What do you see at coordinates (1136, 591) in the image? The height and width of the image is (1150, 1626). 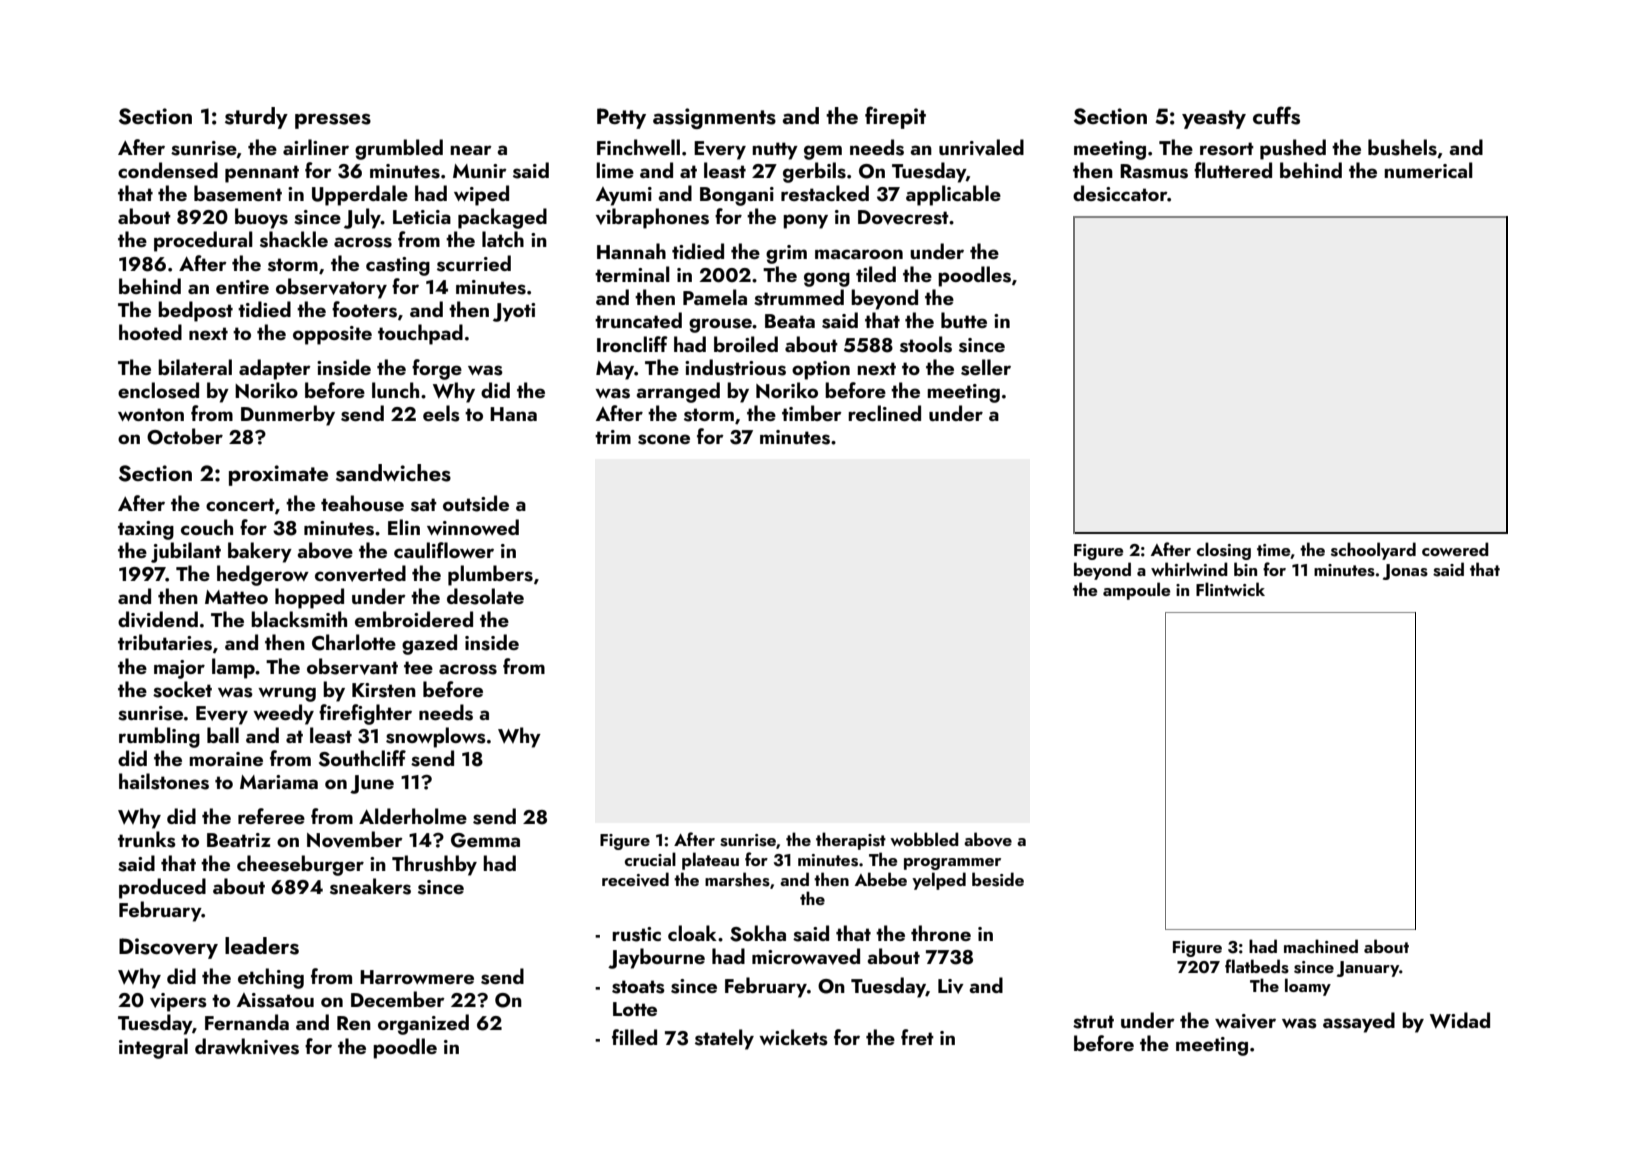 I see `ampoule` at bounding box center [1136, 591].
